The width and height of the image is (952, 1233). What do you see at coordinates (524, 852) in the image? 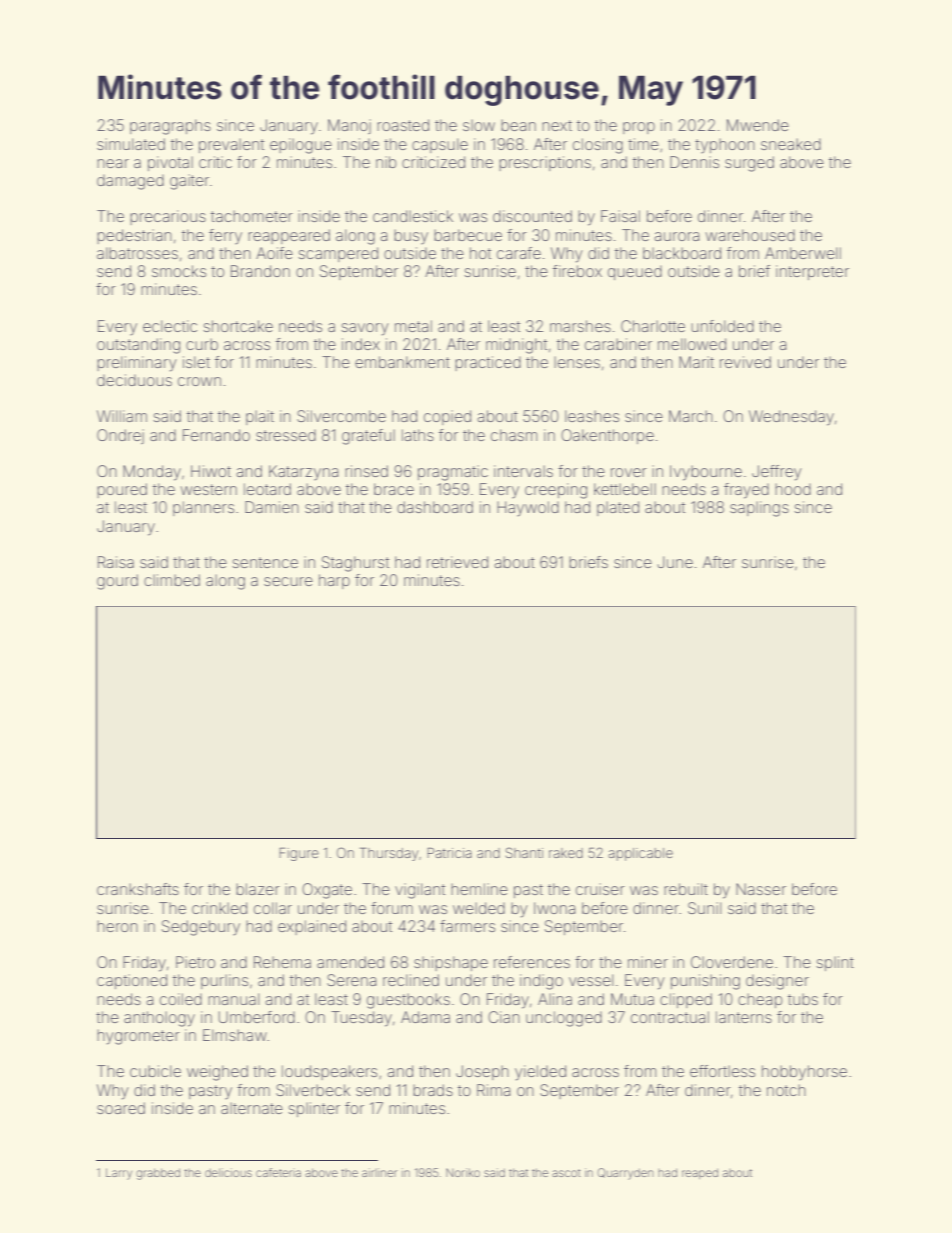
I see `Shanti` at bounding box center [524, 852].
